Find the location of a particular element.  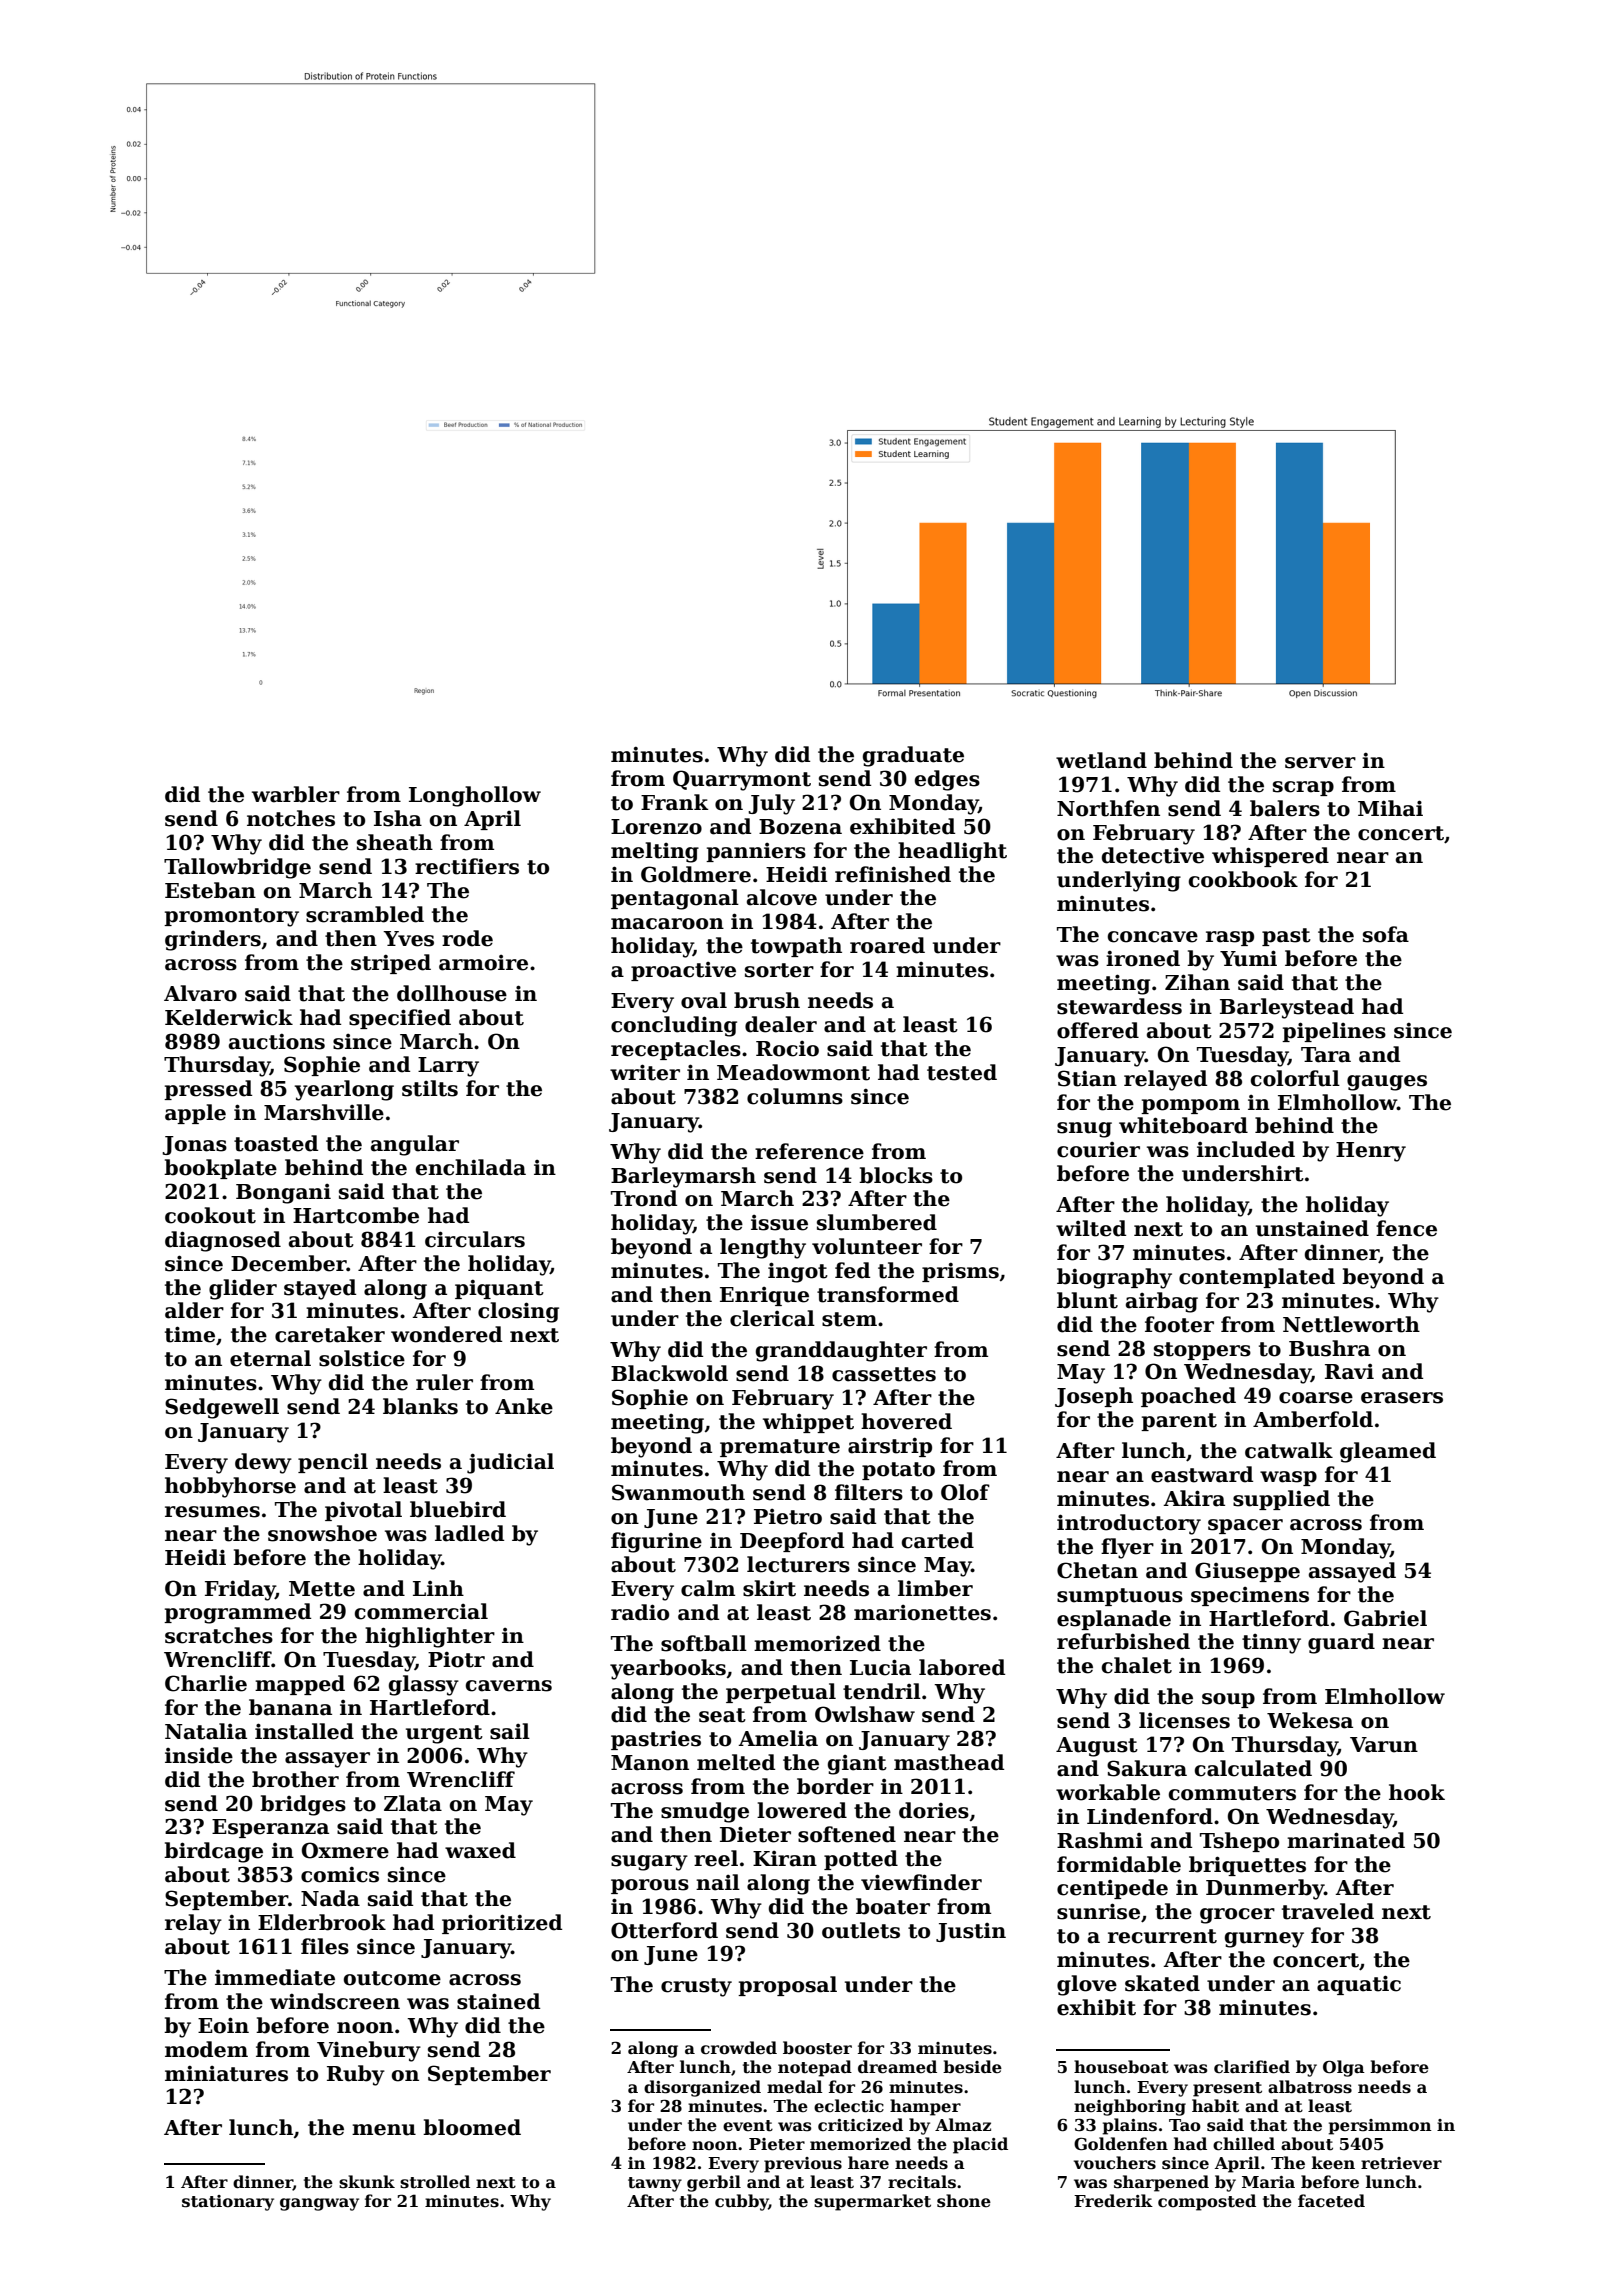

proactive is located at coordinates (683, 971).
